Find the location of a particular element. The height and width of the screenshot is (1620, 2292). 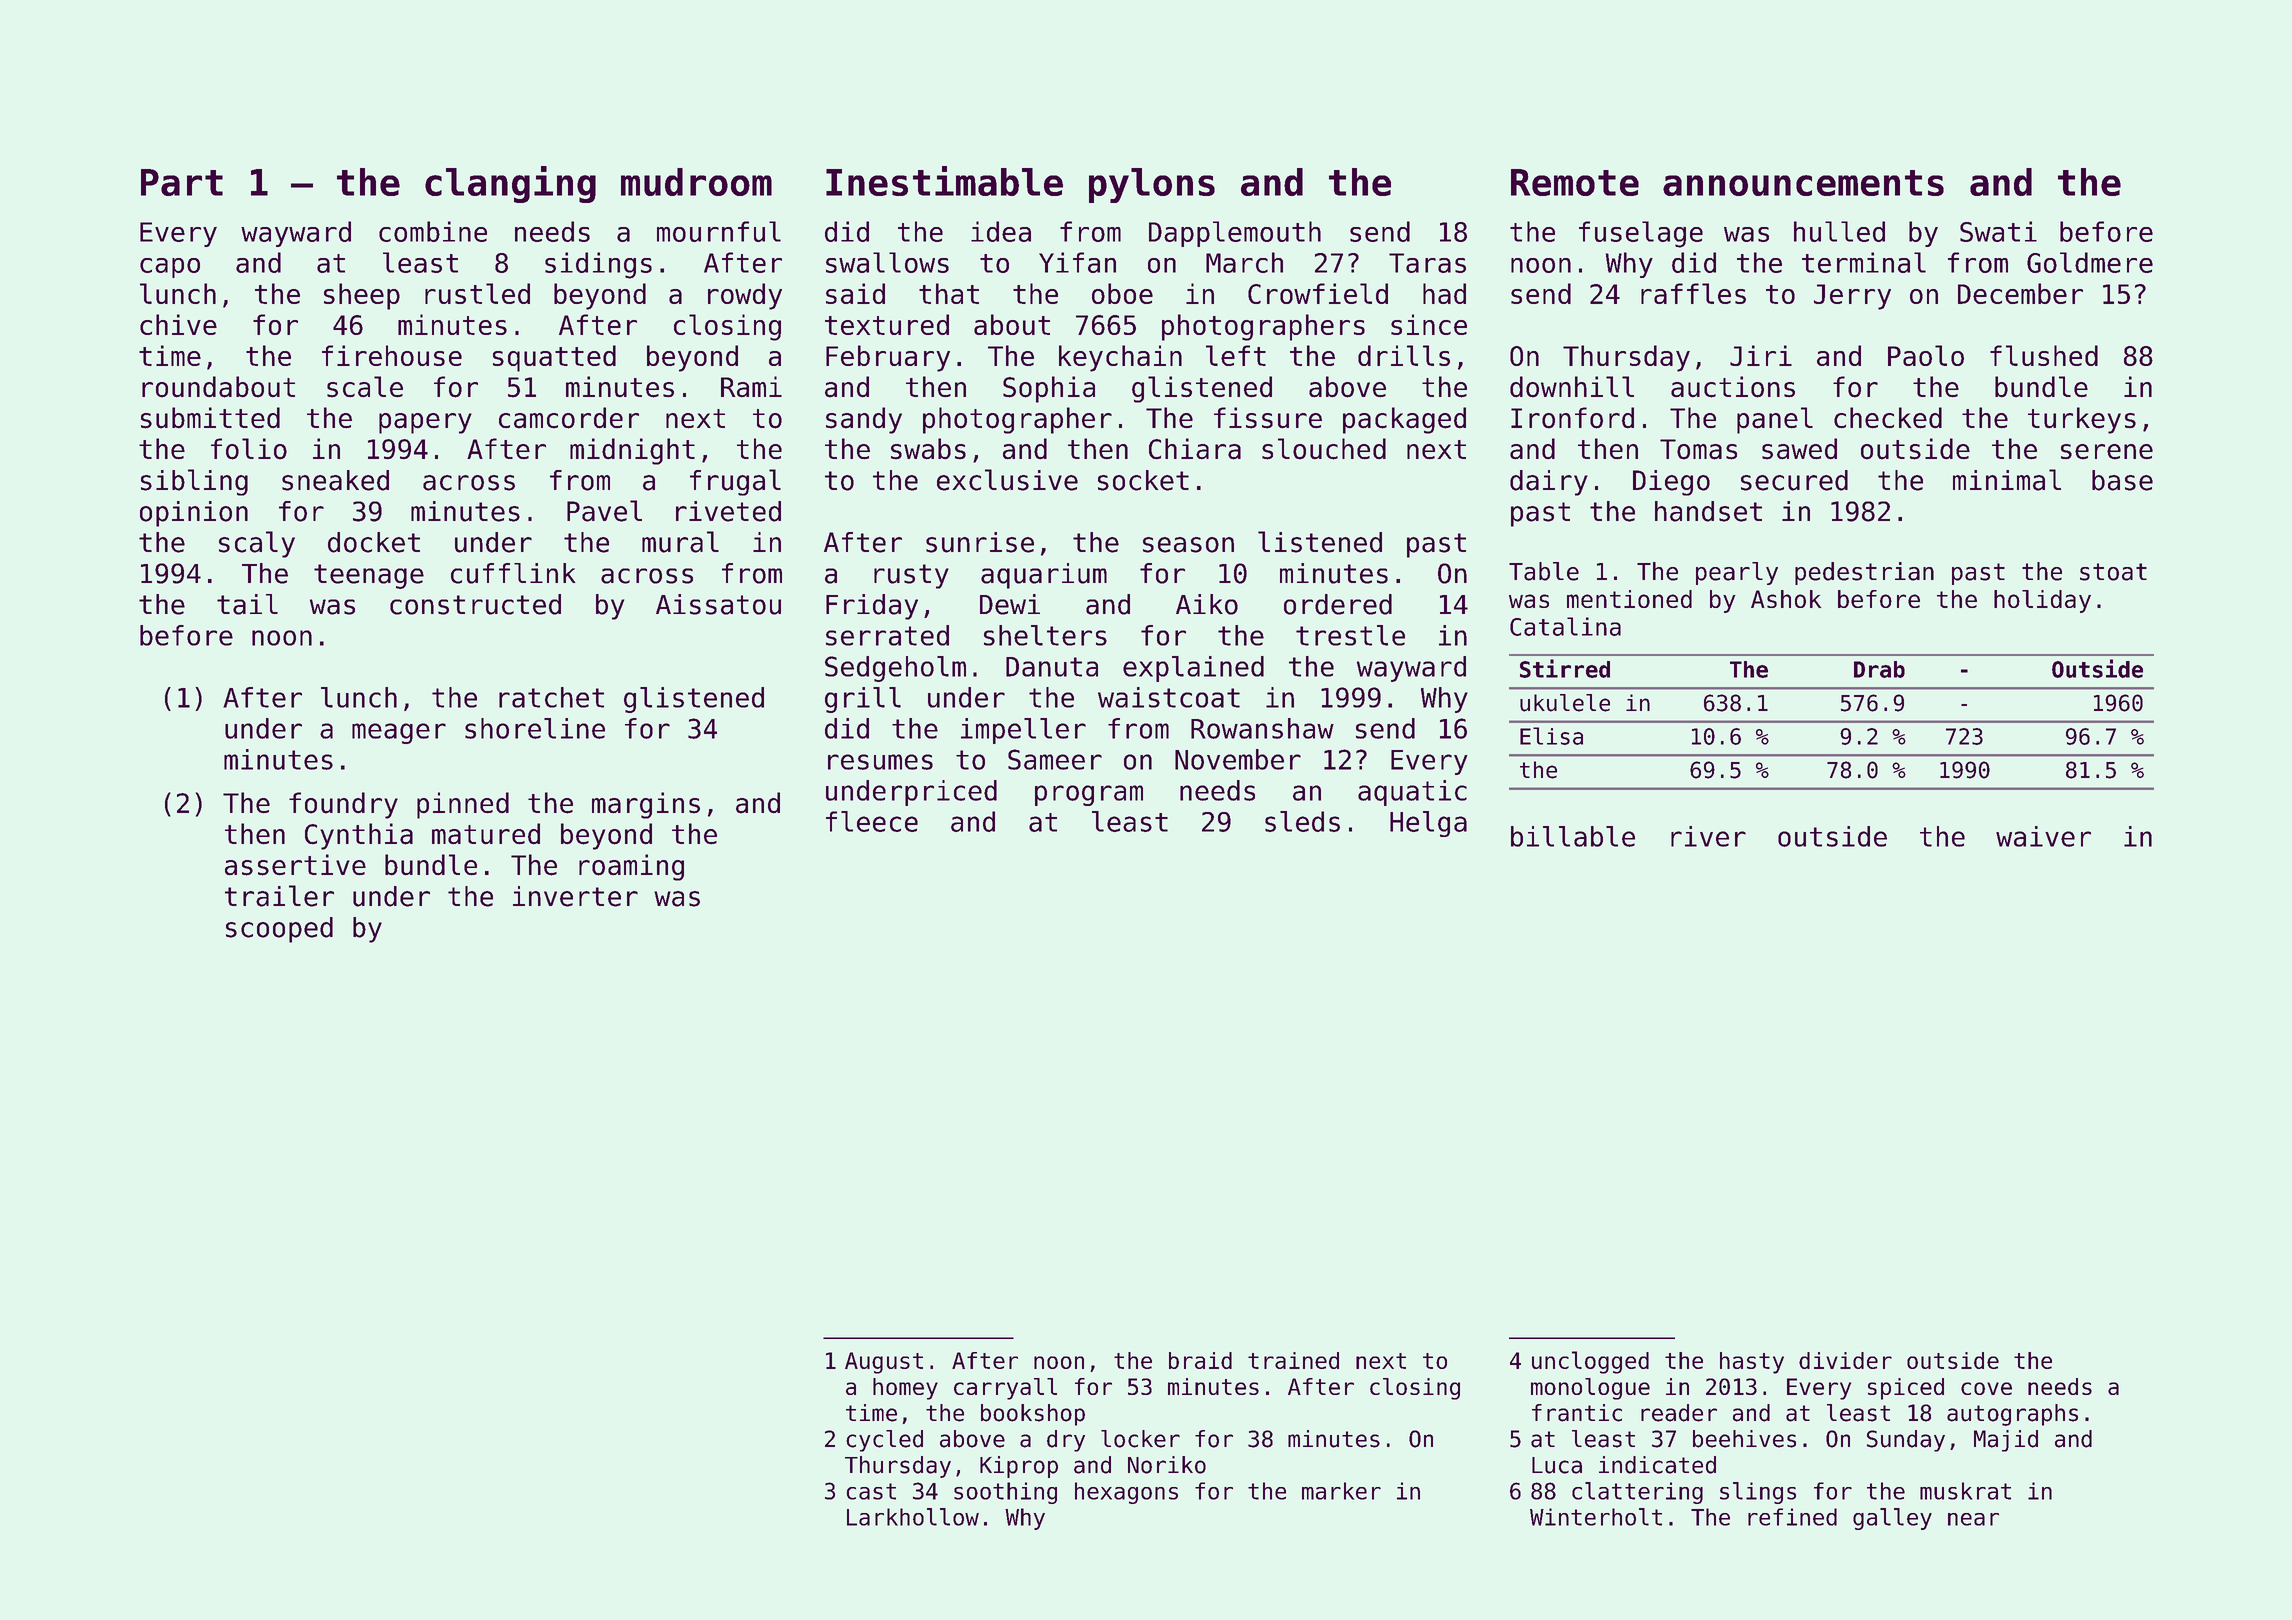

mudroom is located at coordinates (696, 182).
